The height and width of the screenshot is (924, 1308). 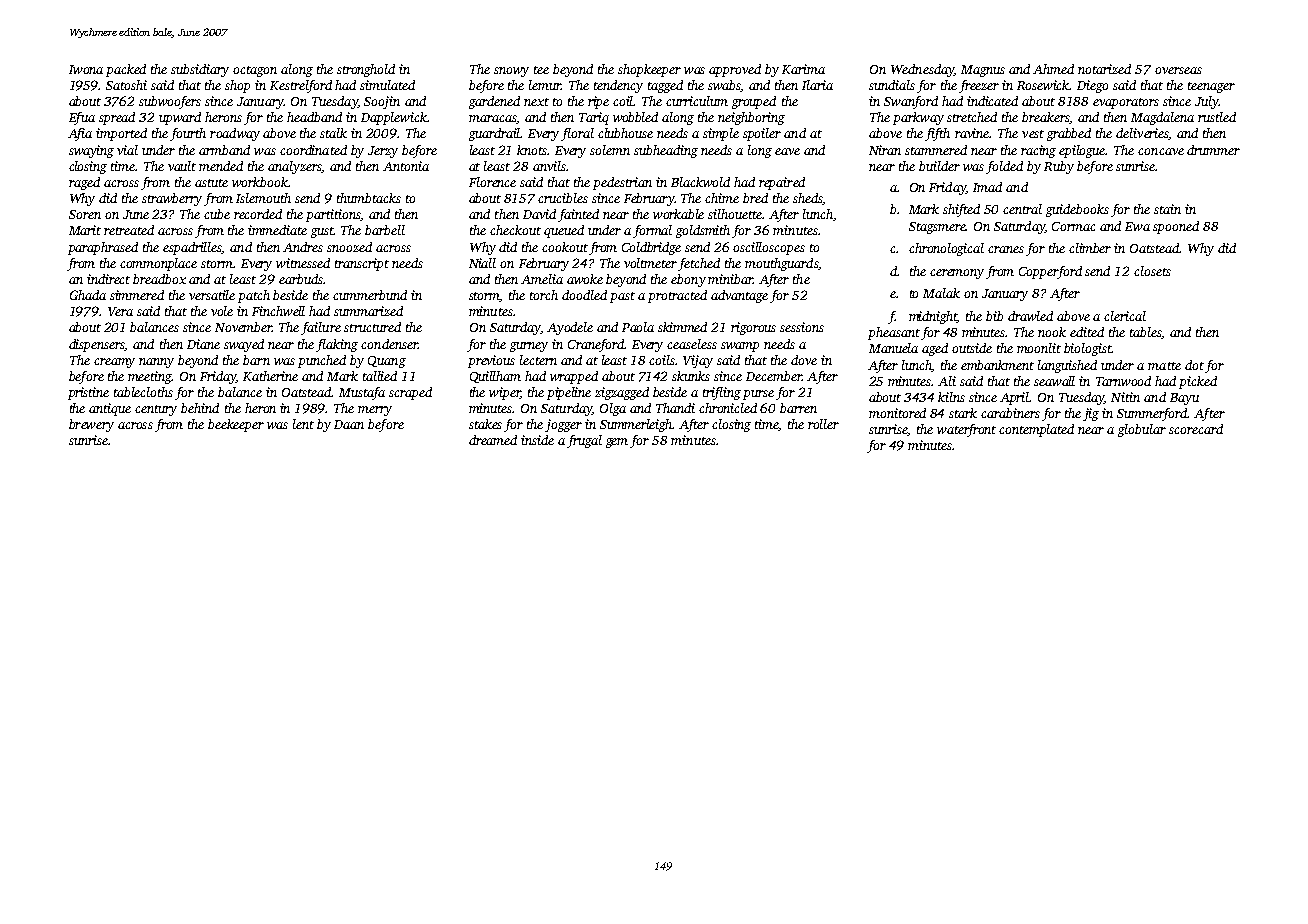 I want to click on Finchwell, so click(x=278, y=311).
